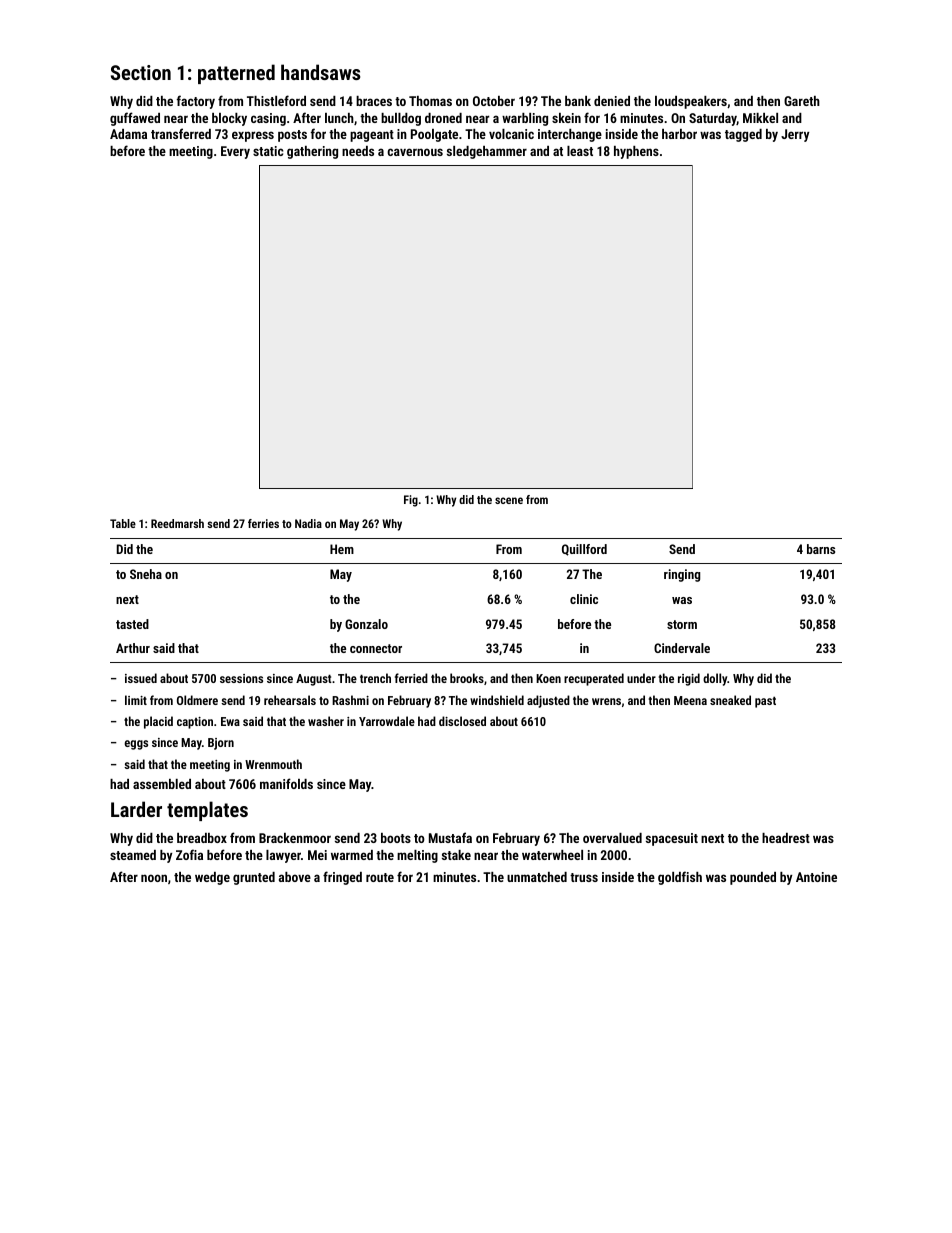 This page has width=952, height=1233. I want to click on factory, so click(196, 102).
